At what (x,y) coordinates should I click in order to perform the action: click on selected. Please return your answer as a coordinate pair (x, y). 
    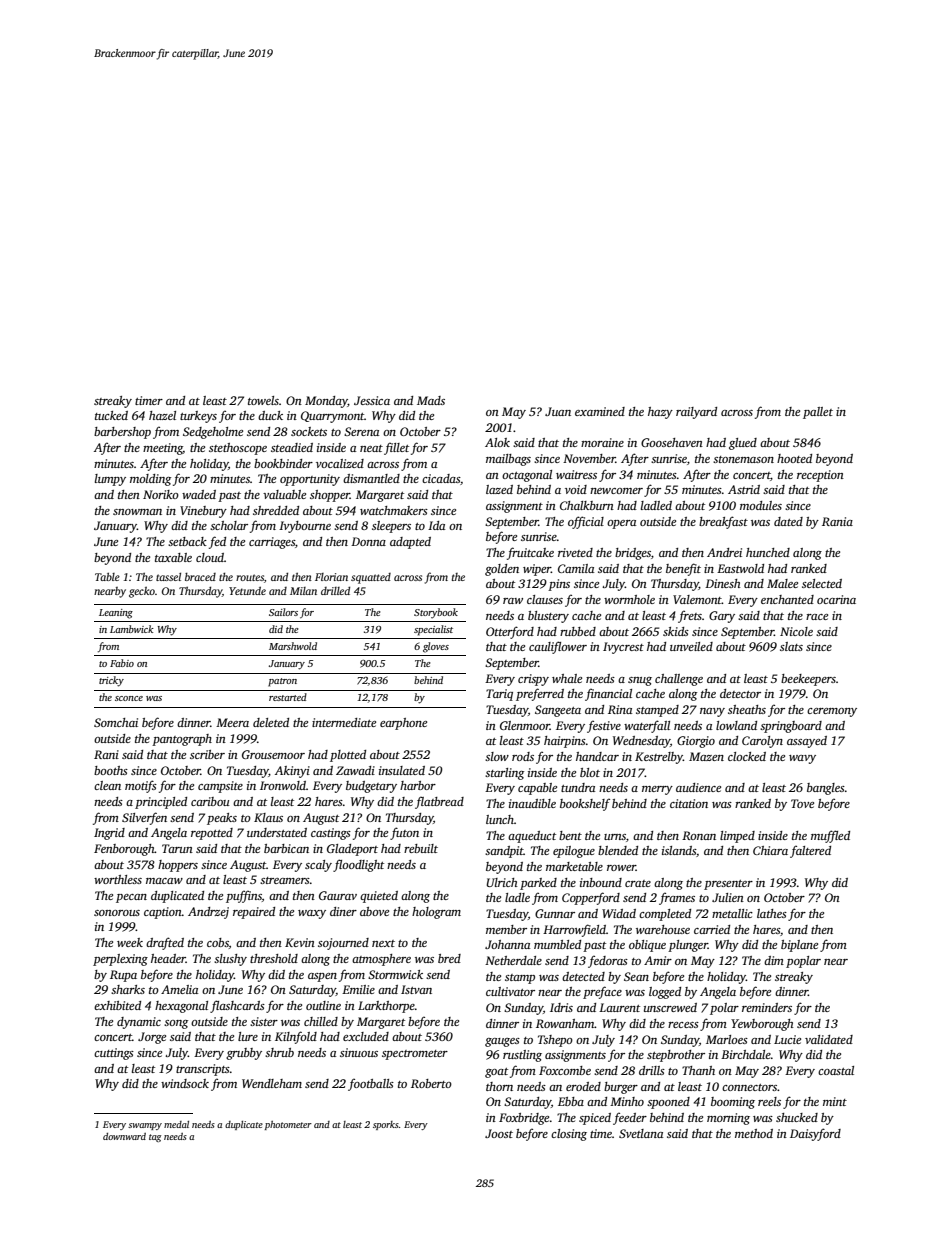
    Looking at the image, I should click on (822, 583).
